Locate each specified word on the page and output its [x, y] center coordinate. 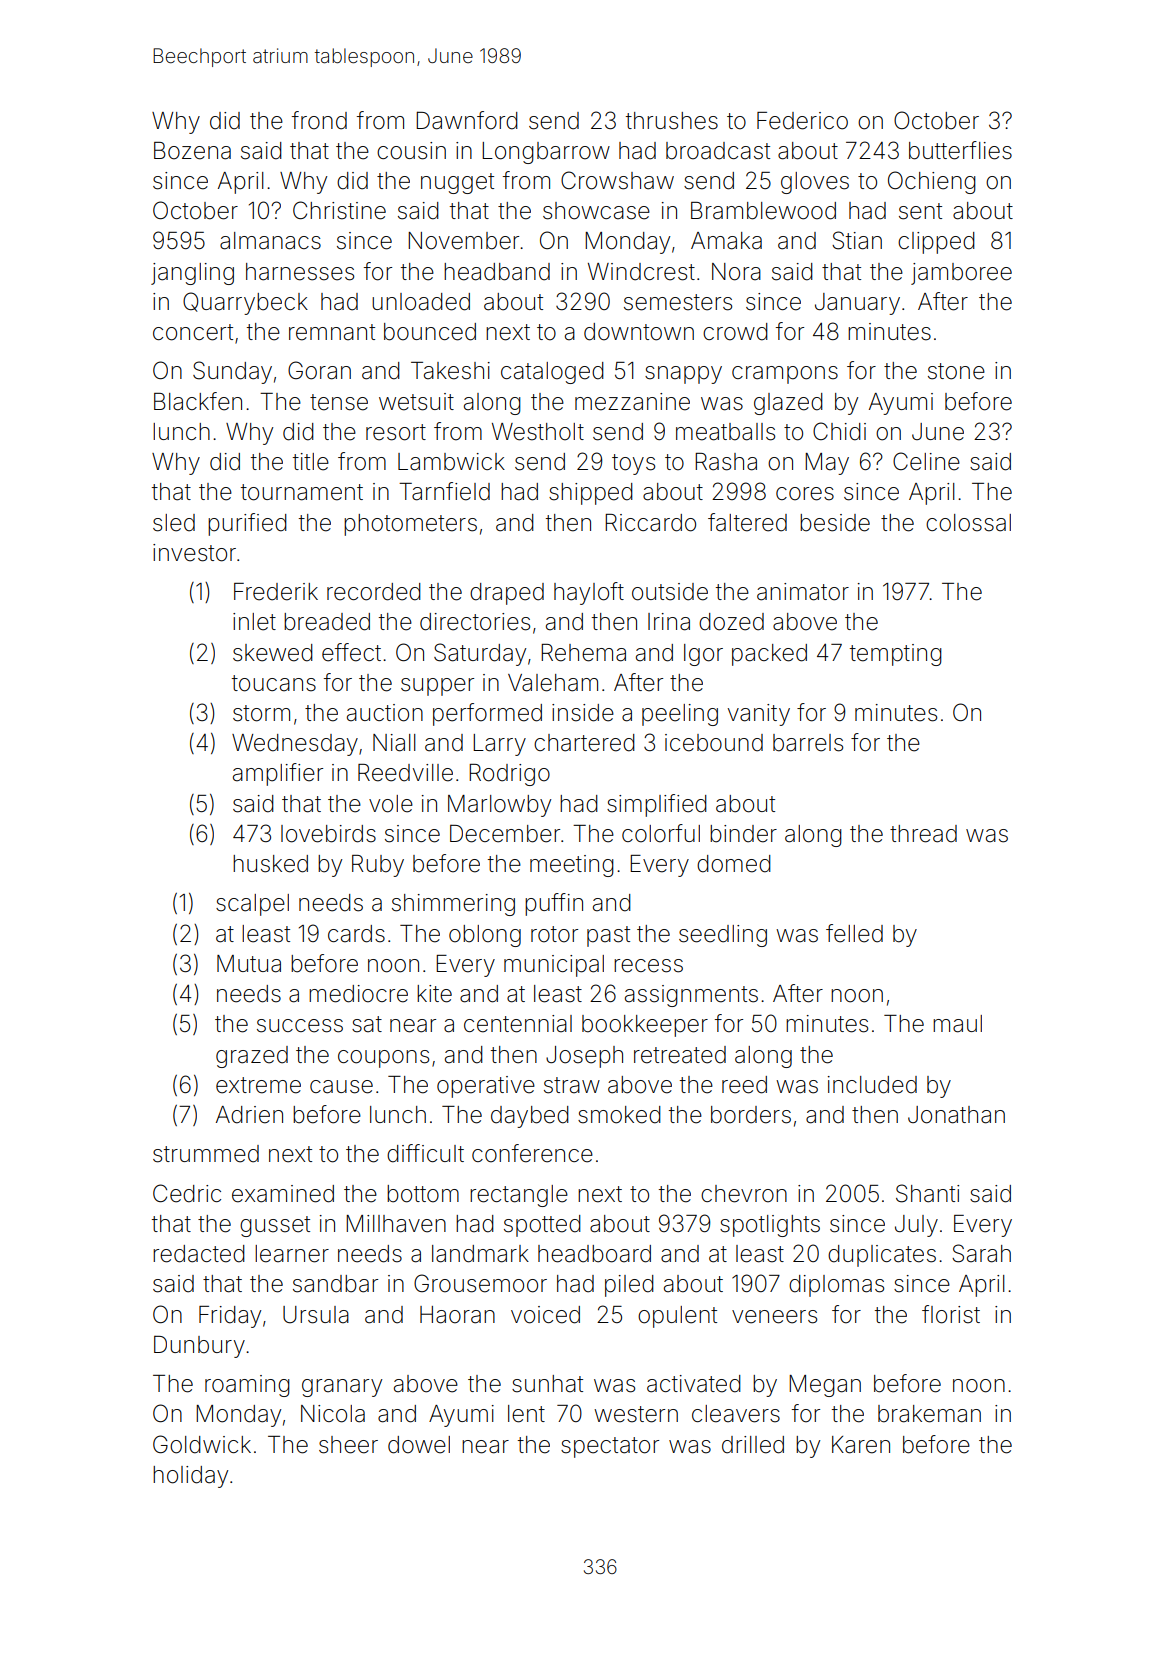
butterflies [960, 150]
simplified [657, 805]
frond [319, 120]
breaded [327, 622]
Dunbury [199, 1346]
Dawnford [467, 120]
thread [923, 834]
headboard [594, 1254]
